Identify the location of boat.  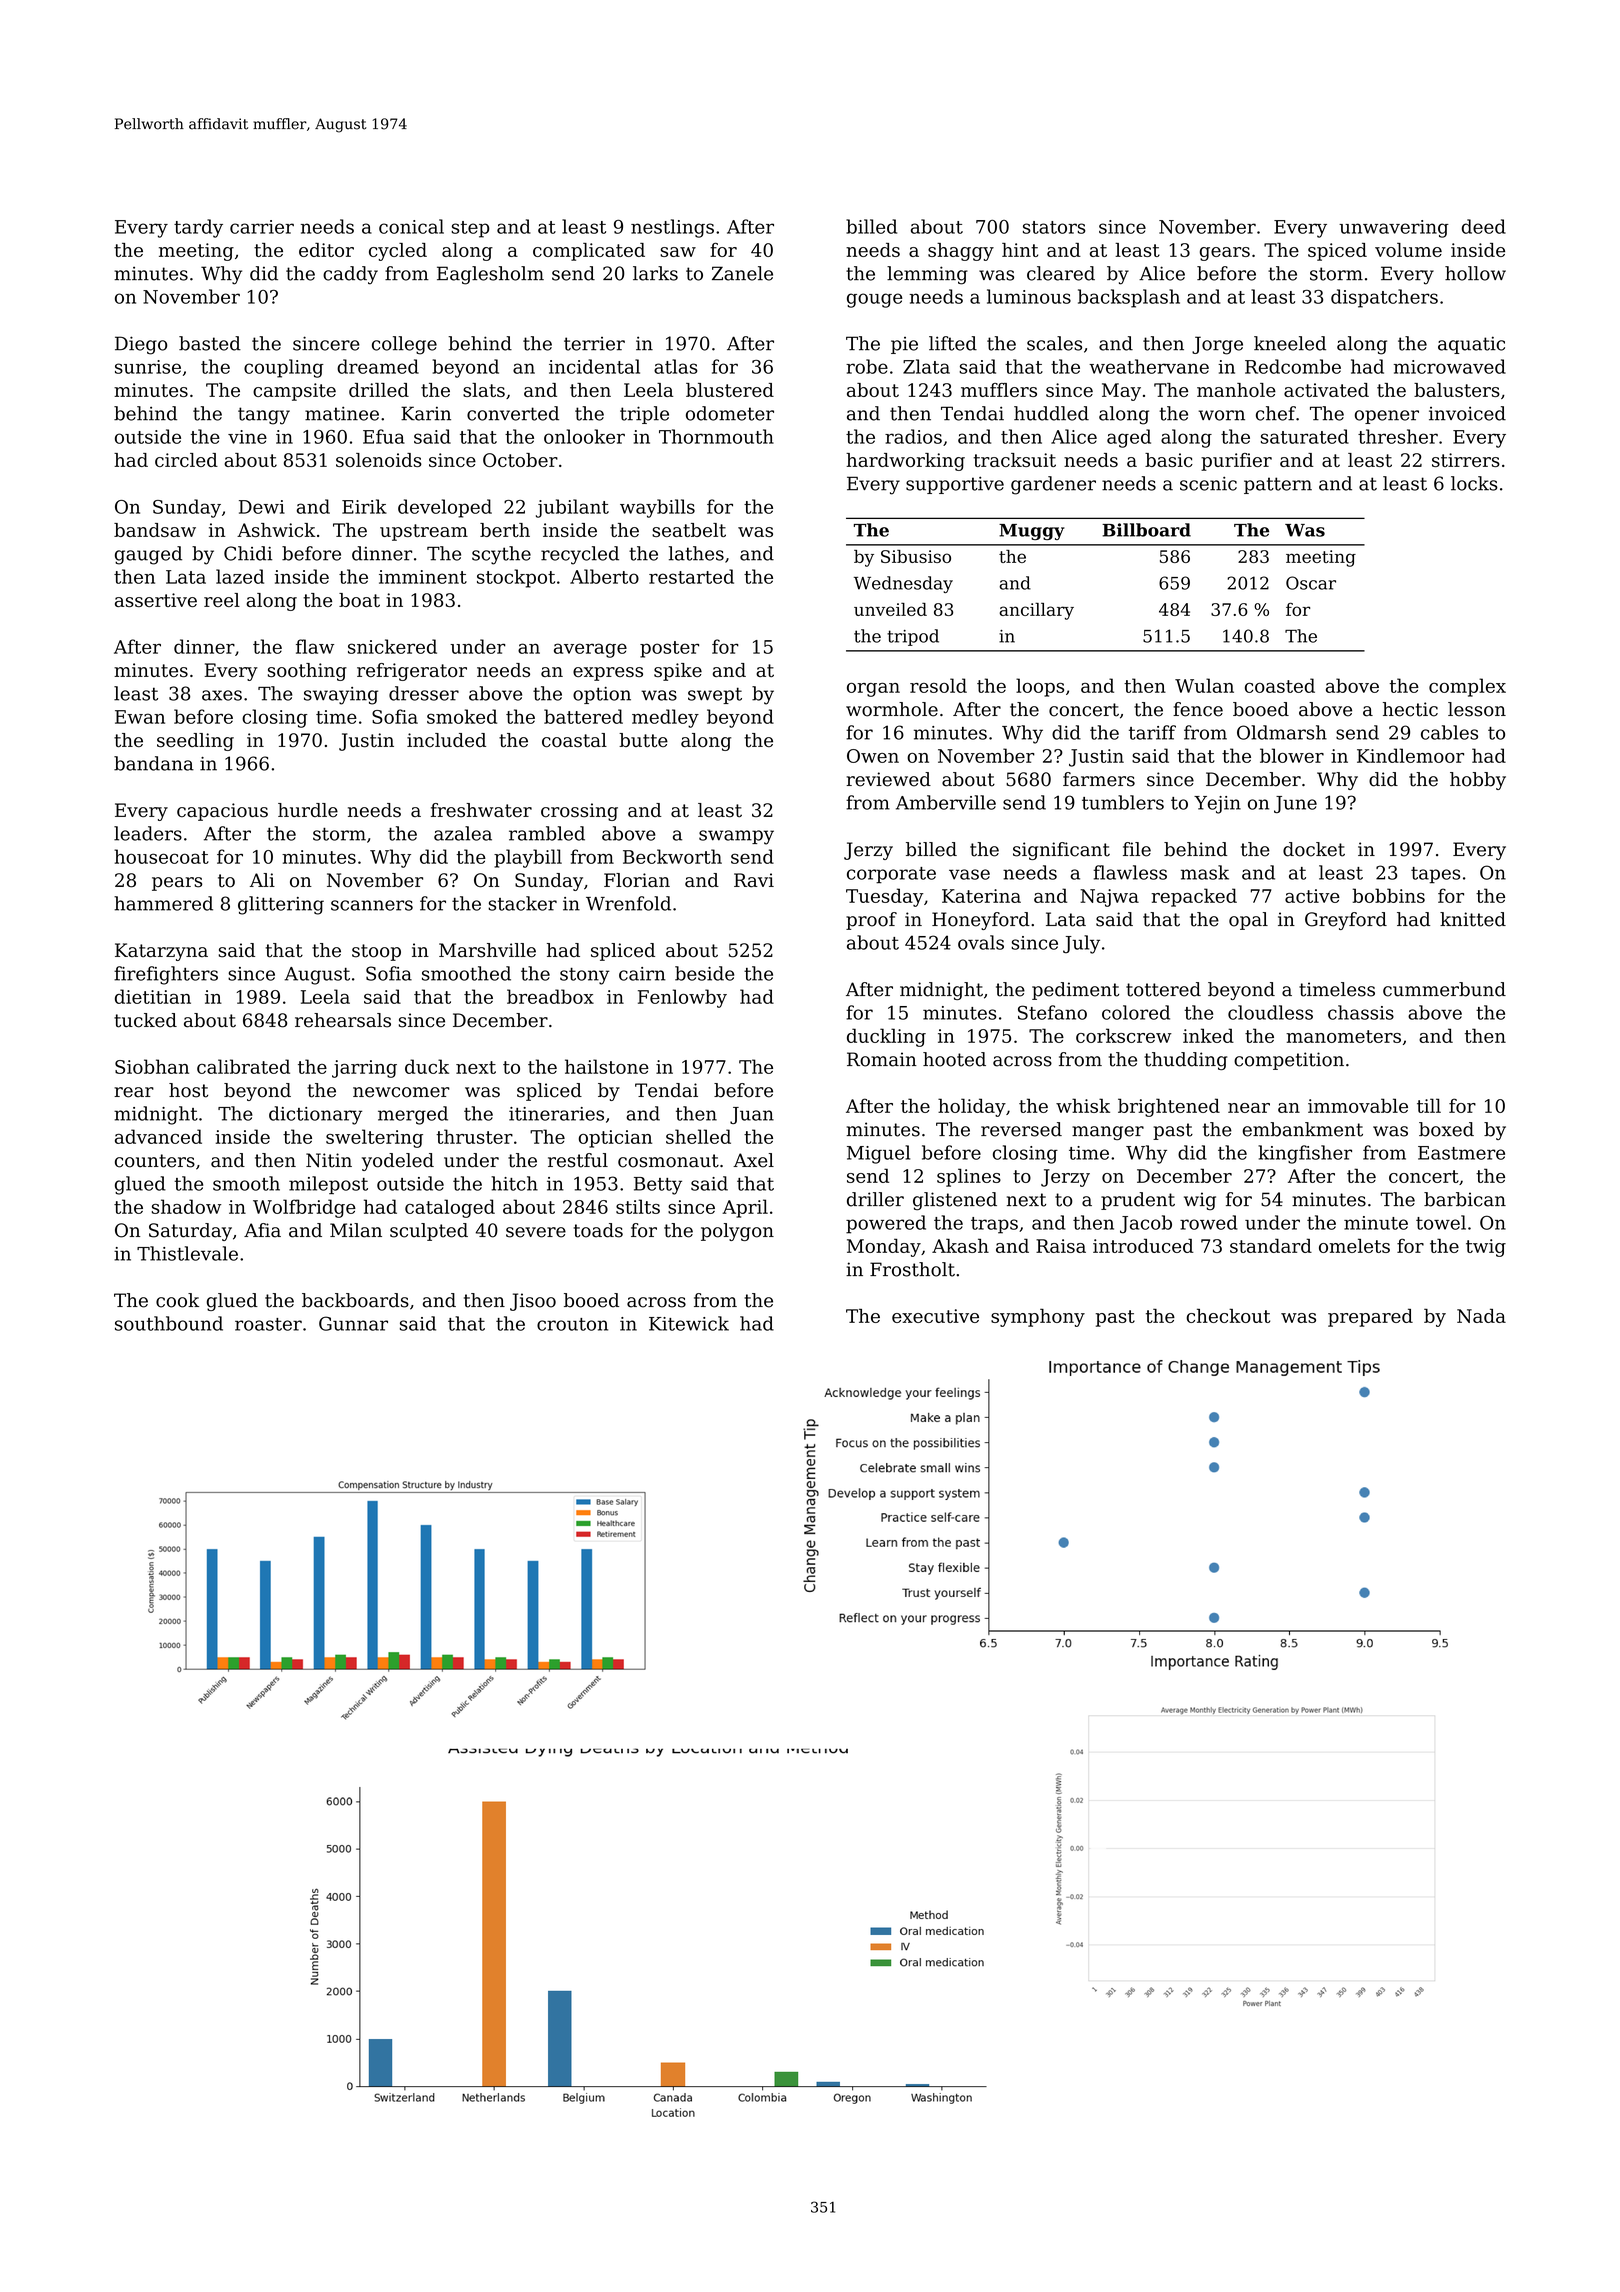
(359, 600).
